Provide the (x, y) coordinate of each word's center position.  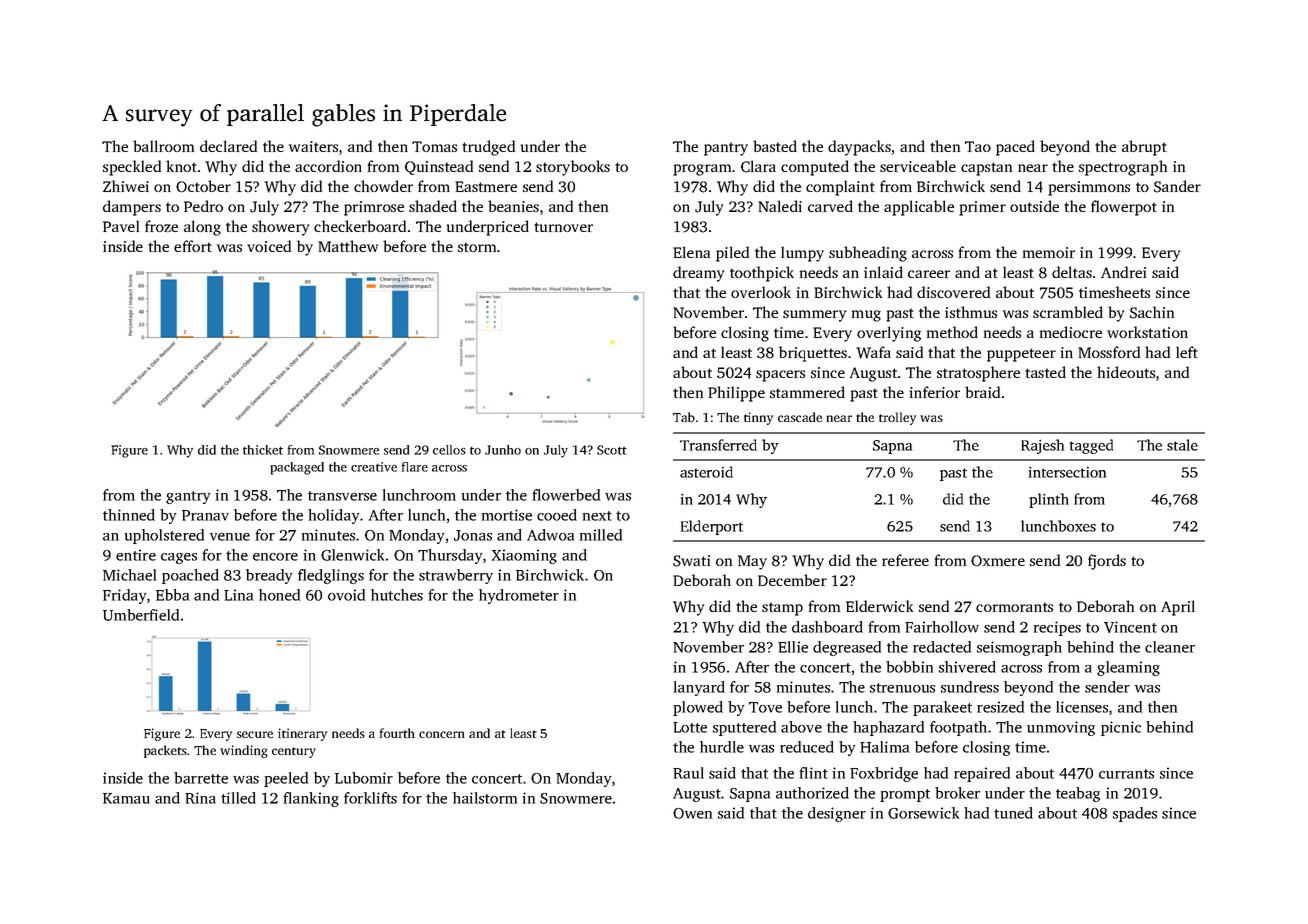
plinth (1049, 500)
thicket (263, 450)
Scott (612, 450)
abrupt (1144, 148)
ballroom (163, 146)
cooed (557, 515)
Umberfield (141, 615)
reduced (807, 747)
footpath (958, 728)
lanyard (699, 688)
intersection (1067, 472)
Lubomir (364, 778)
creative (374, 467)
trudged (488, 148)
